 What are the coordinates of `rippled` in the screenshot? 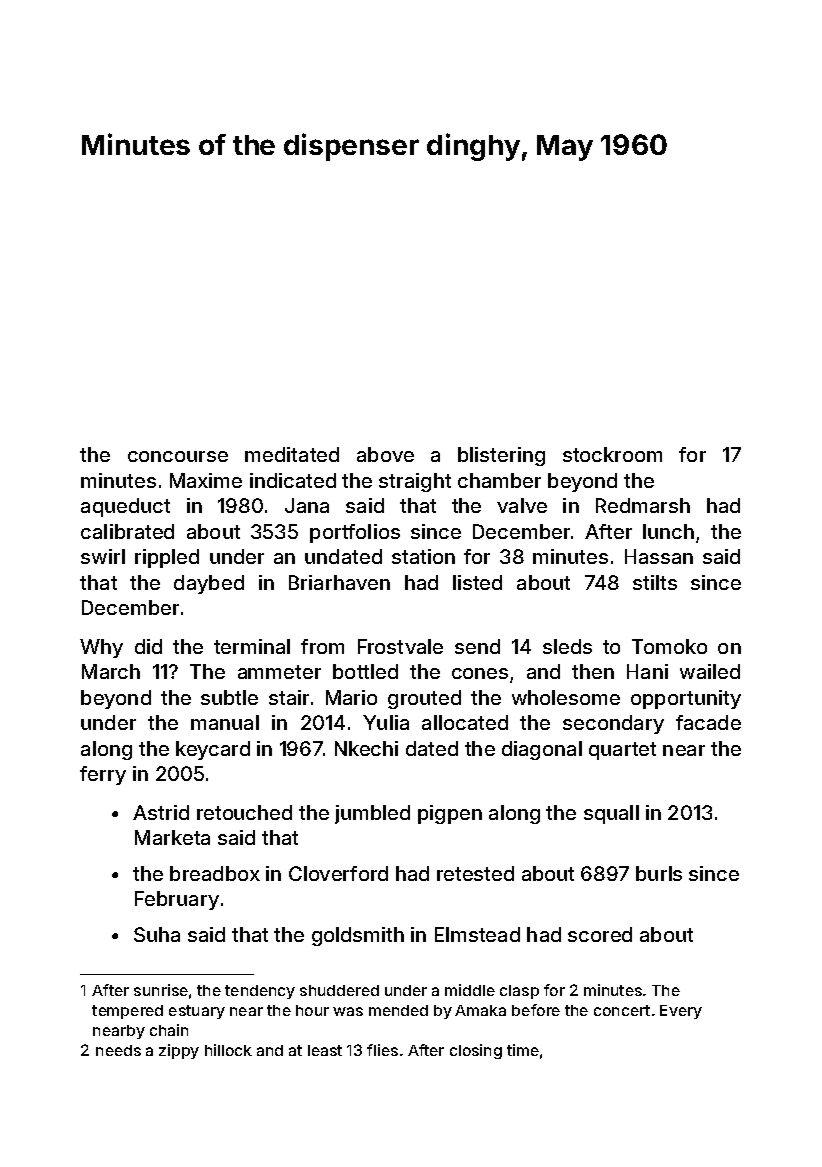 It's located at (167, 558).
